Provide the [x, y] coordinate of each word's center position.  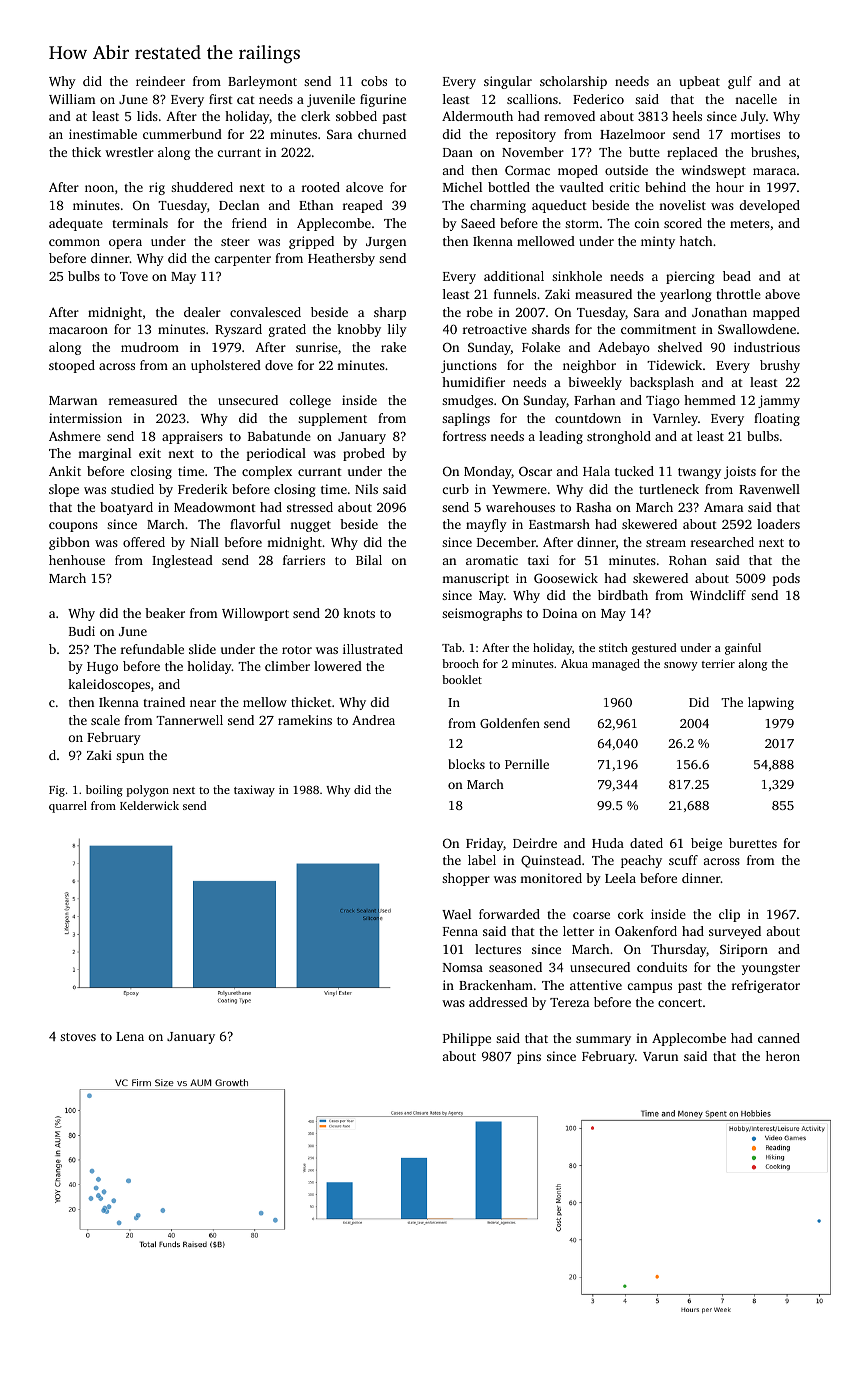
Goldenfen [510, 723]
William [72, 99]
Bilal [369, 560]
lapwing [771, 703]
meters [750, 224]
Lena [130, 1036]
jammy [779, 401]
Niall [205, 542]
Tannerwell [189, 720]
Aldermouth [477, 116]
